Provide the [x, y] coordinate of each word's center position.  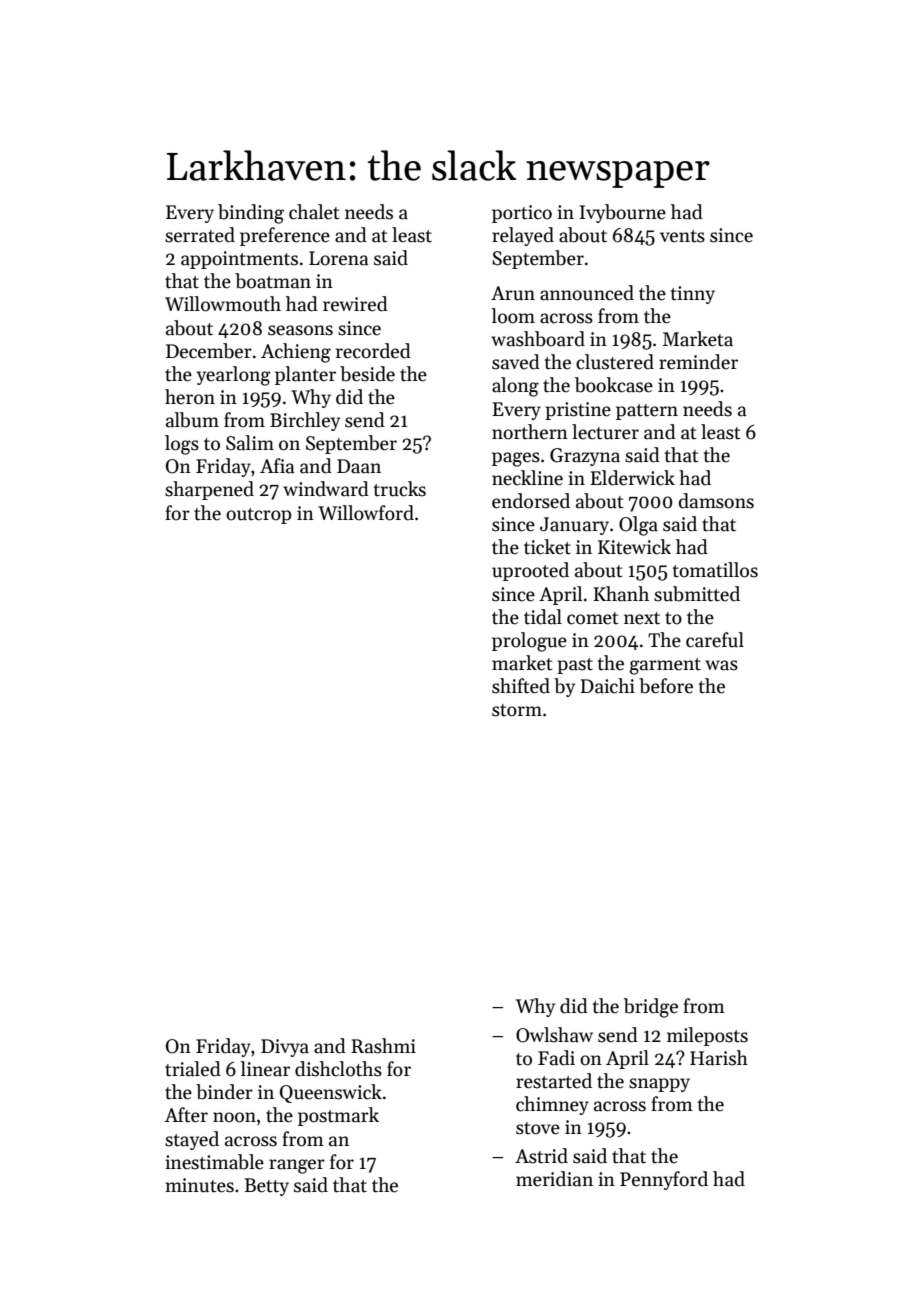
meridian [554, 1179]
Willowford [366, 513]
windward [326, 489]
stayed [192, 1140]
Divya [285, 1048]
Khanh [621, 594]
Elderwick [632, 478]
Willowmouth [223, 304]
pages [516, 459]
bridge [651, 1008]
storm [517, 710]
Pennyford [664, 1180]
